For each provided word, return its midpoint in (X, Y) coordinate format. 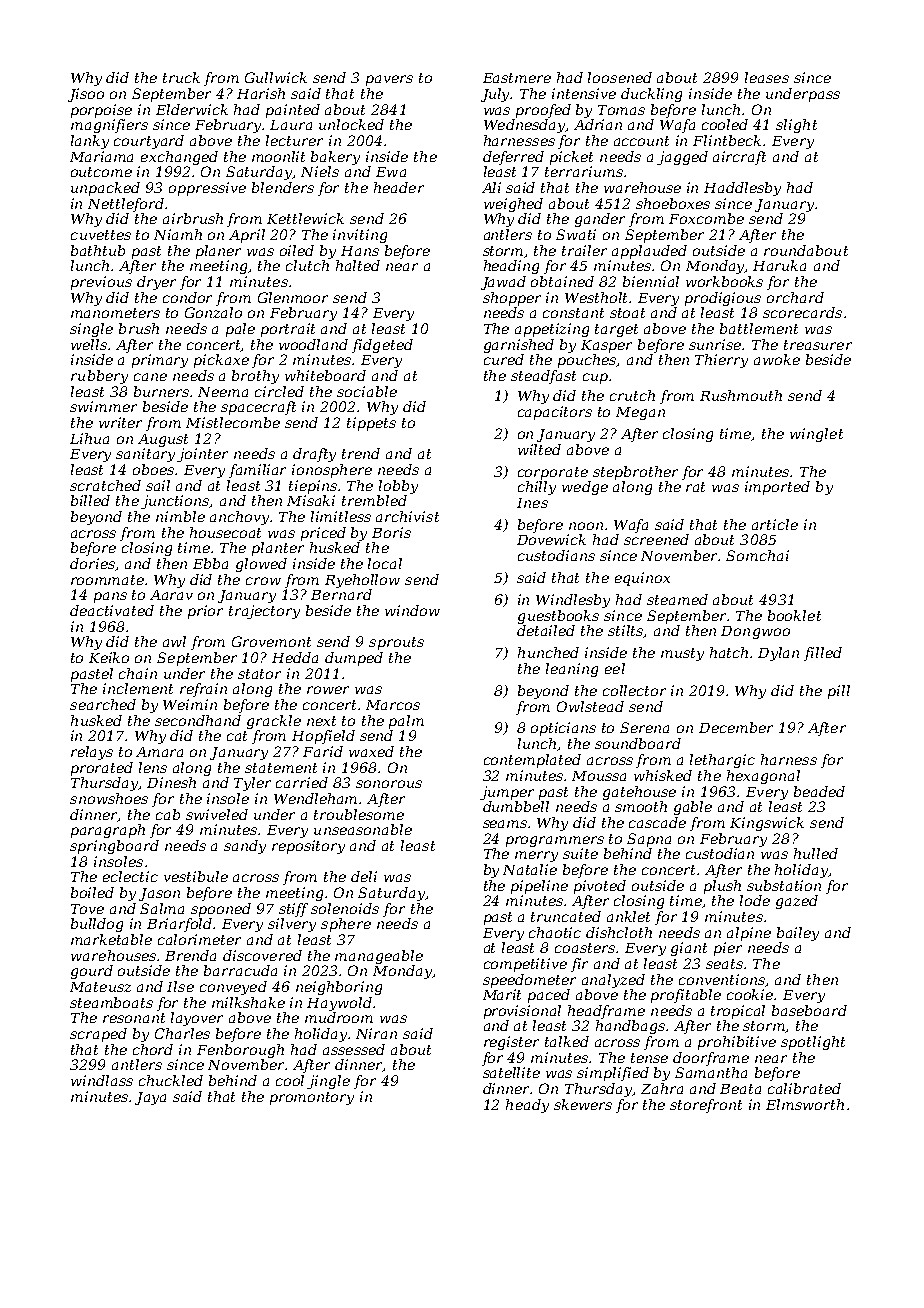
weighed (513, 205)
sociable (367, 391)
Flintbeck (727, 140)
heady (527, 1106)
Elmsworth (805, 1104)
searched (103, 704)
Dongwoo (755, 632)
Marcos (393, 705)
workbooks (724, 281)
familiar (257, 471)
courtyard (149, 142)
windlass (102, 1080)
